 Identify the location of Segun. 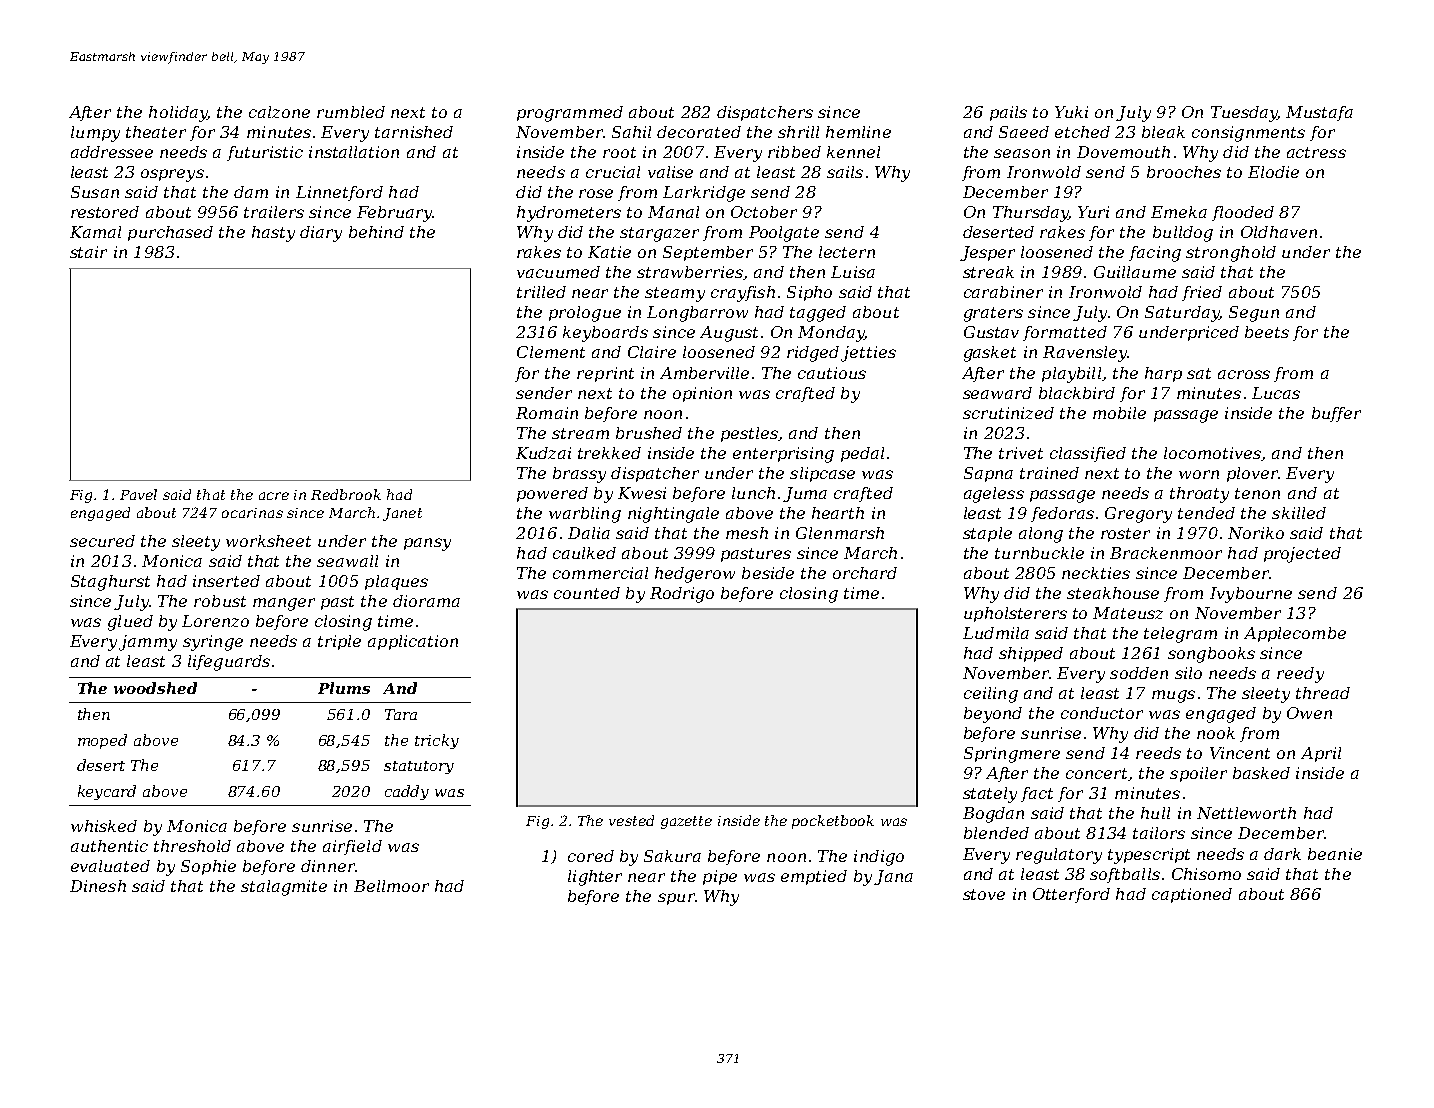
(1254, 314).
